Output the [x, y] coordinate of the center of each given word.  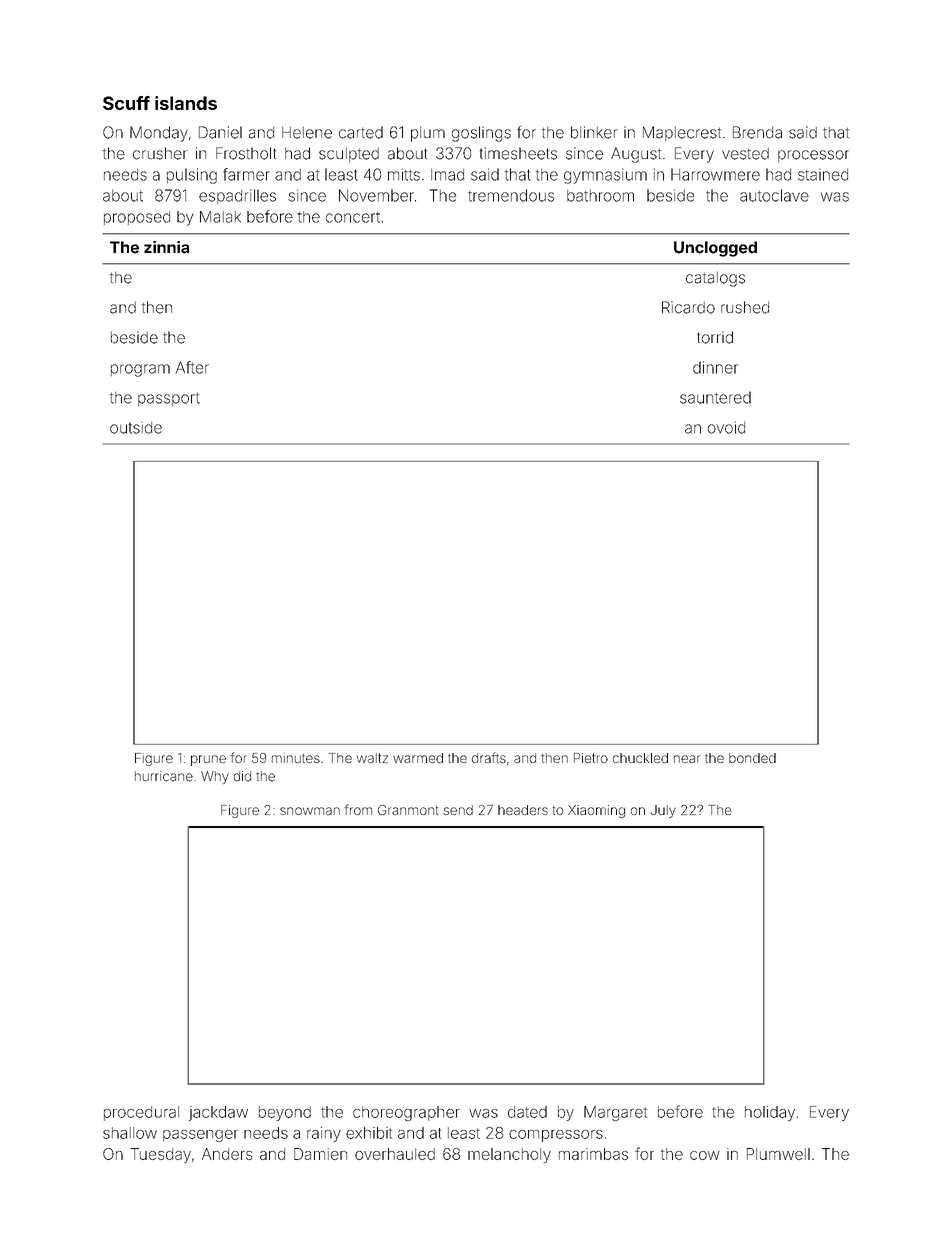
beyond [285, 1113]
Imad [447, 175]
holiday [770, 1113]
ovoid [726, 427]
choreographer [406, 1113]
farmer [246, 174]
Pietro [591, 758]
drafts [489, 757]
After [192, 367]
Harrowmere [715, 174]
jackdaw [218, 1113]
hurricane [164, 776]
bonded [752, 758]
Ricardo [688, 307]
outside [136, 427]
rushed [745, 307]
